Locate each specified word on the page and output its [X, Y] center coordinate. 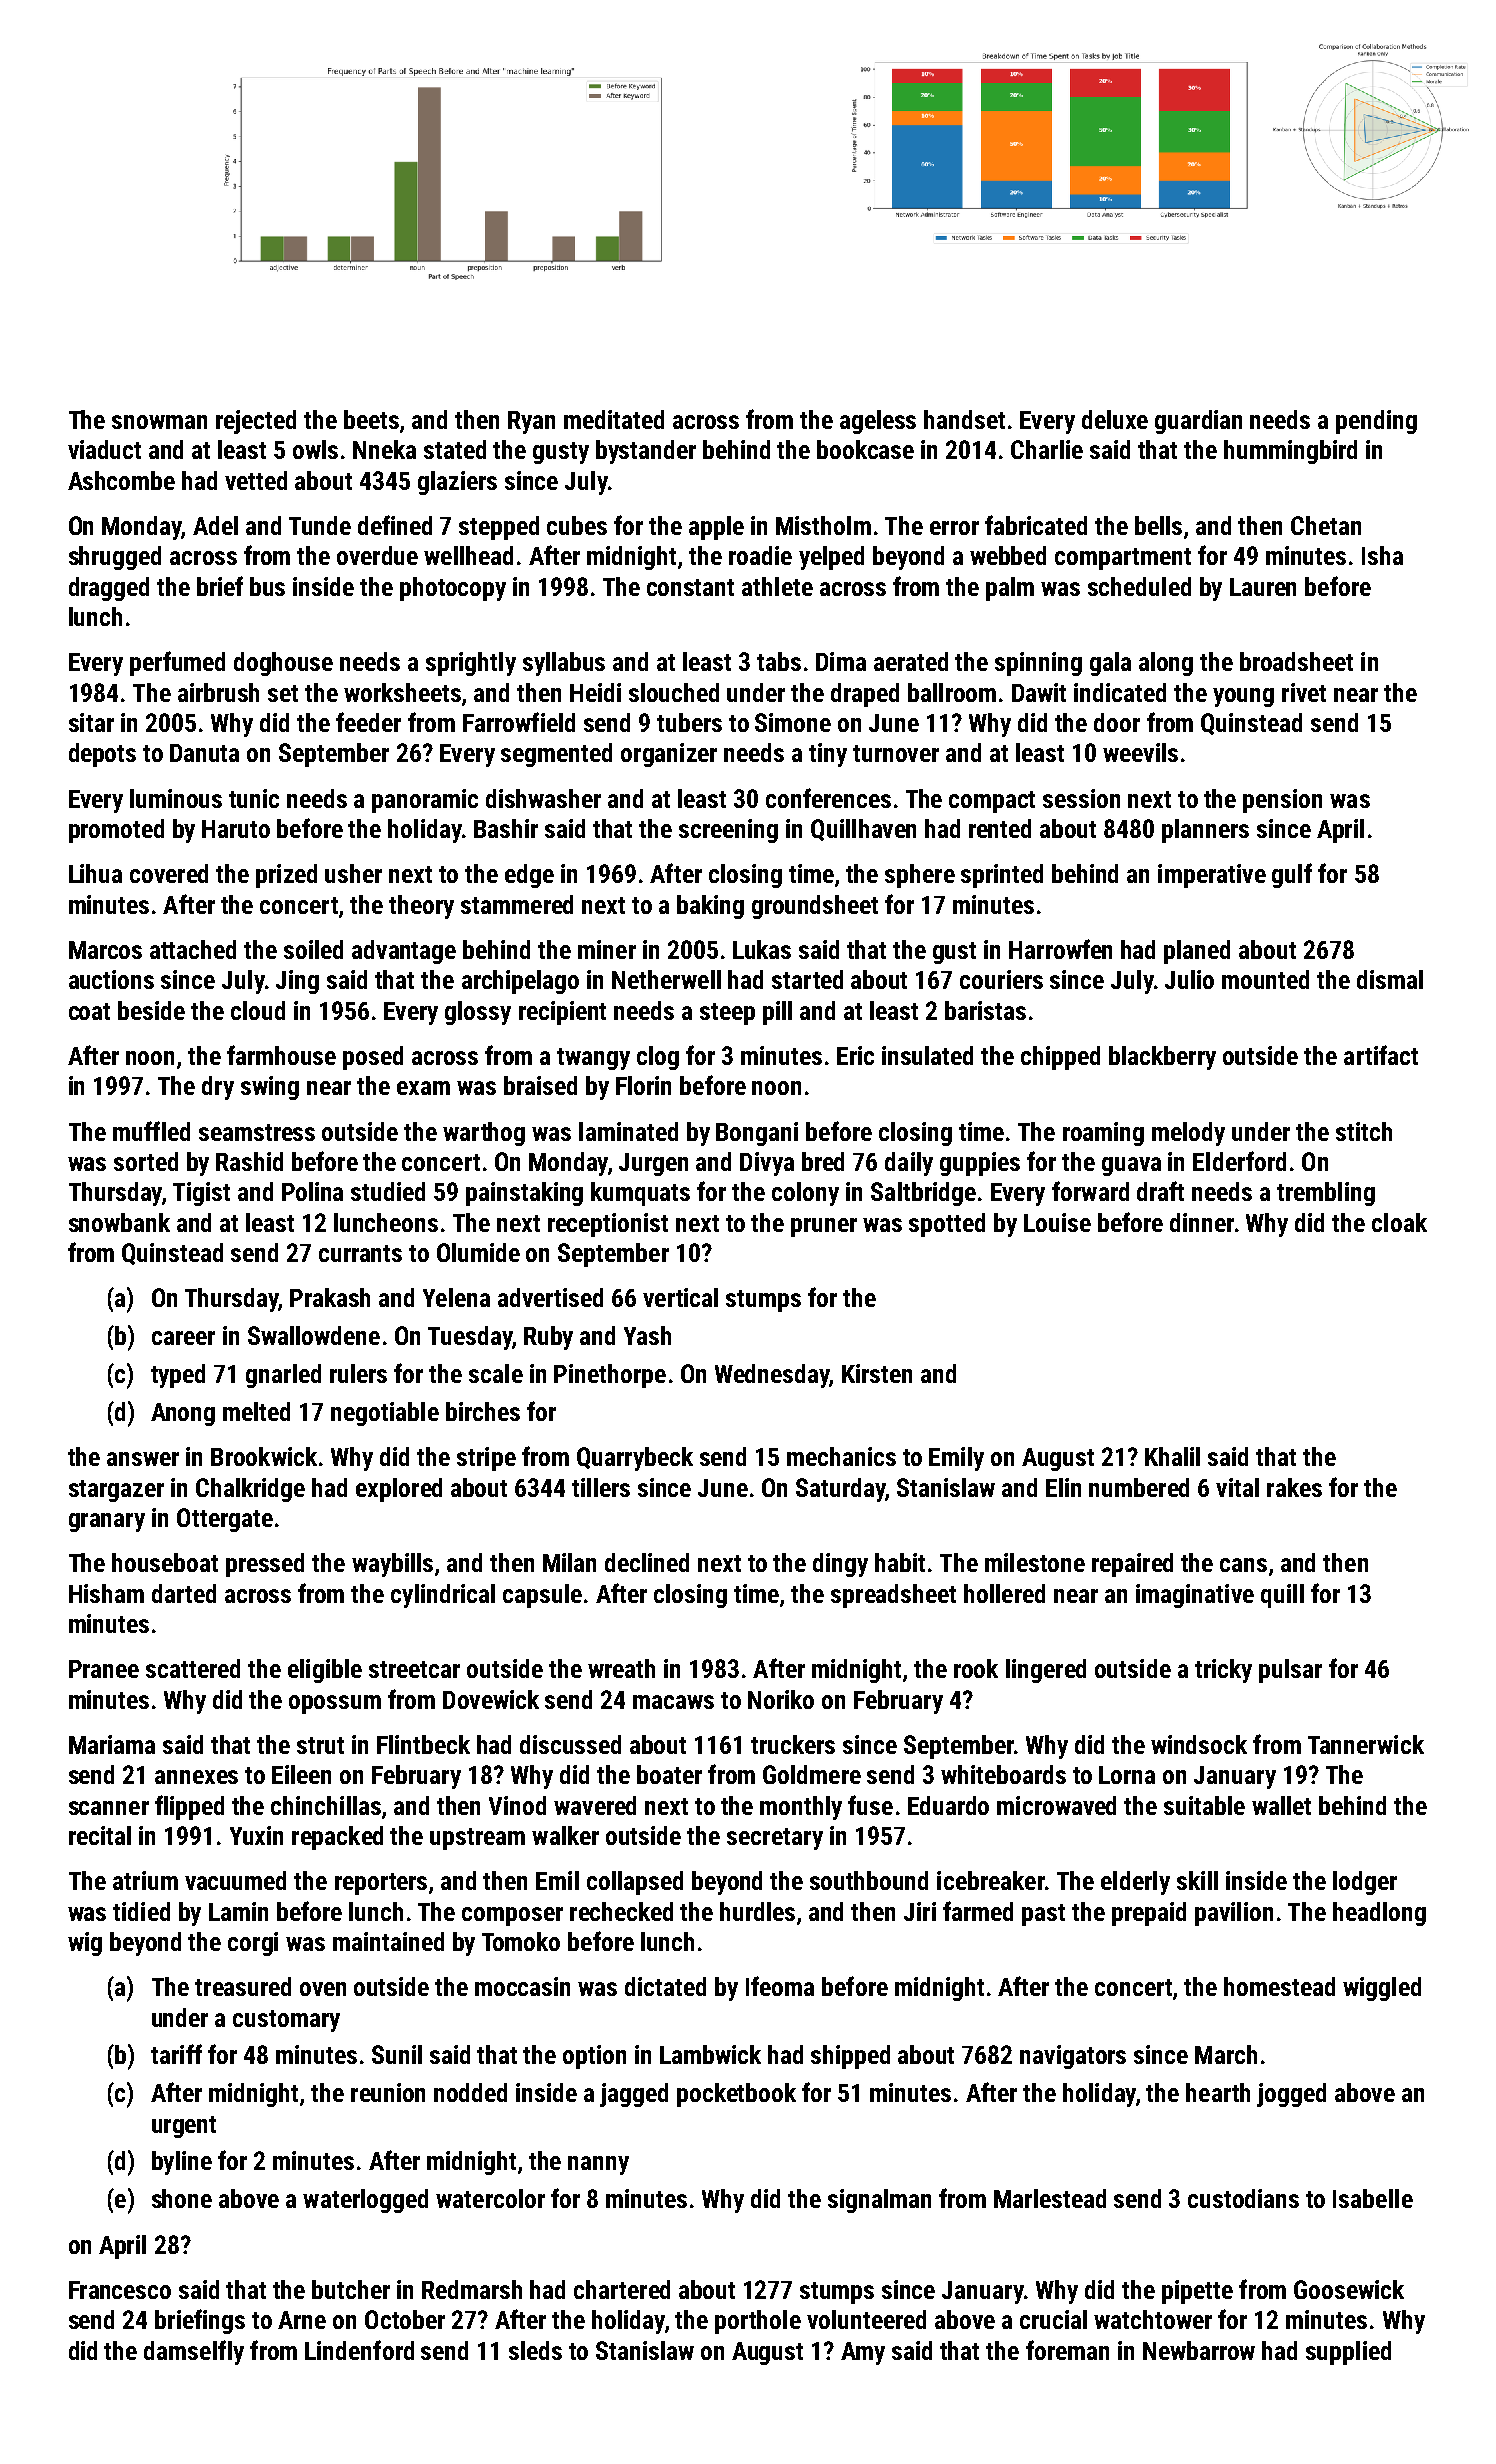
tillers [601, 1487]
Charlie [1047, 449]
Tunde [320, 525]
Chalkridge [250, 1490]
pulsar [1290, 1671]
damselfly [194, 2352]
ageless [878, 422]
